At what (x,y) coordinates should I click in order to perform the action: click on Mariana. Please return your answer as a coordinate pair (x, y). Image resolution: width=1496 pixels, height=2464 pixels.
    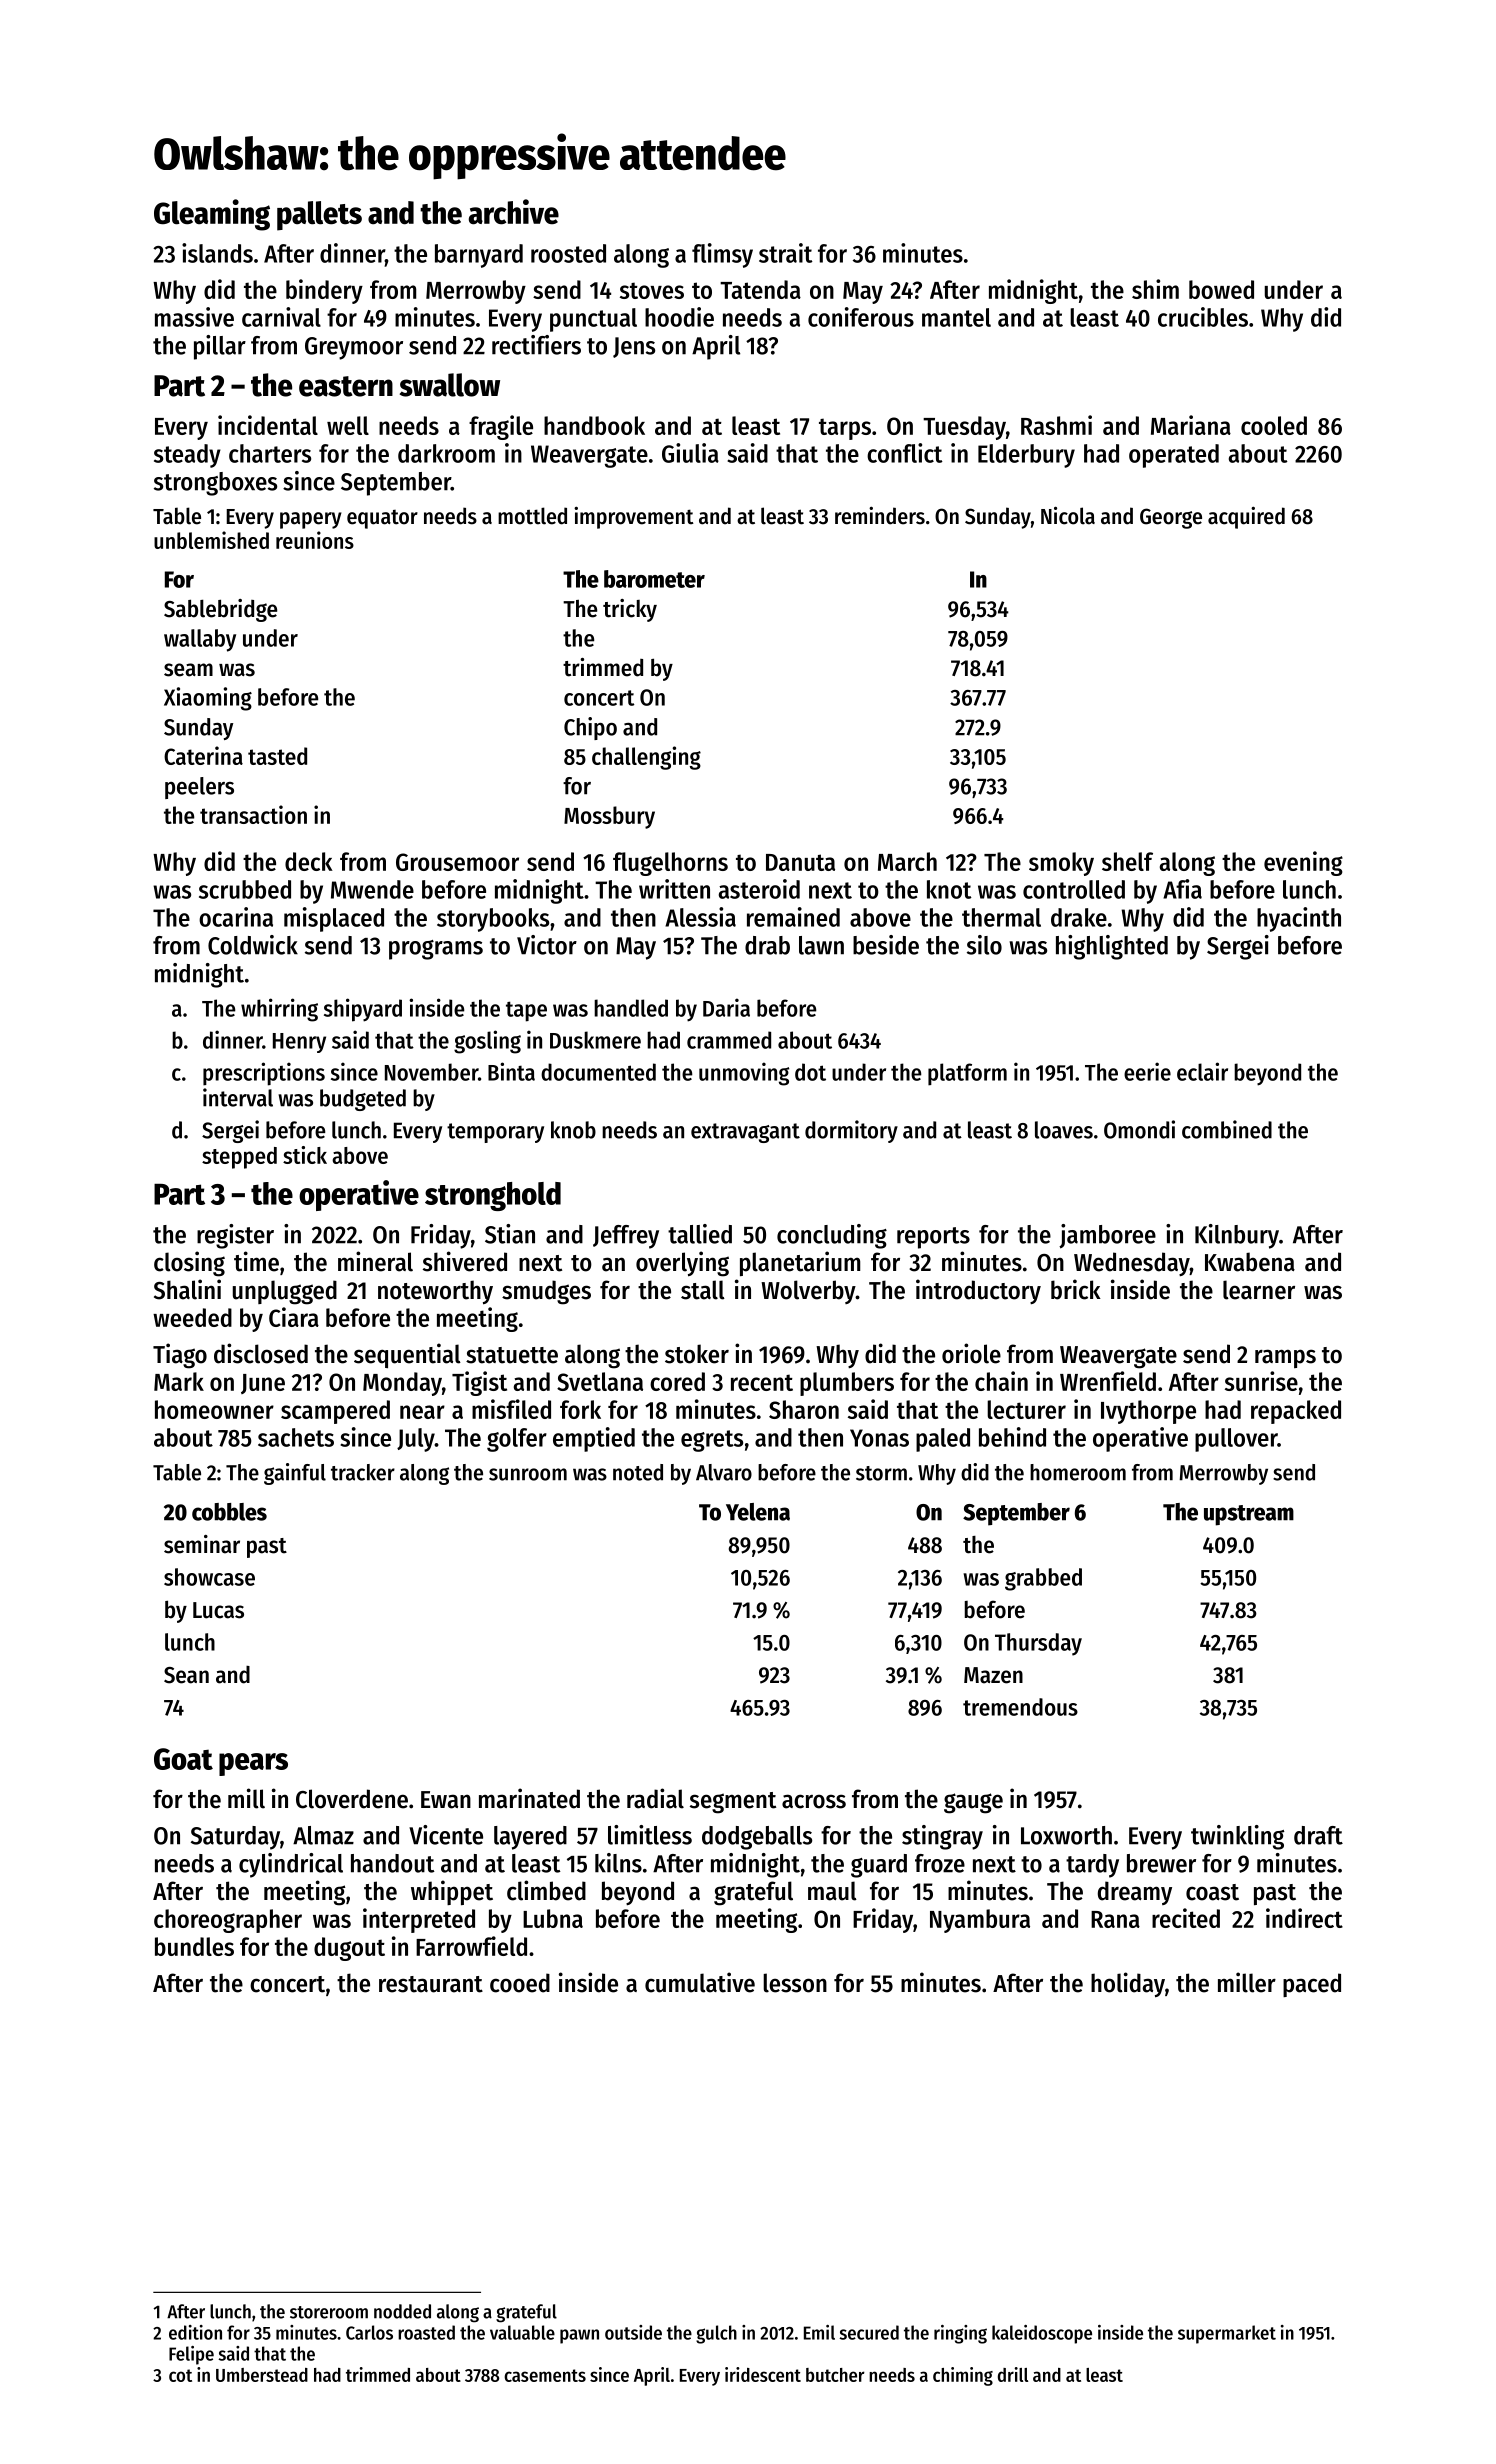
    Looking at the image, I should click on (1191, 425).
